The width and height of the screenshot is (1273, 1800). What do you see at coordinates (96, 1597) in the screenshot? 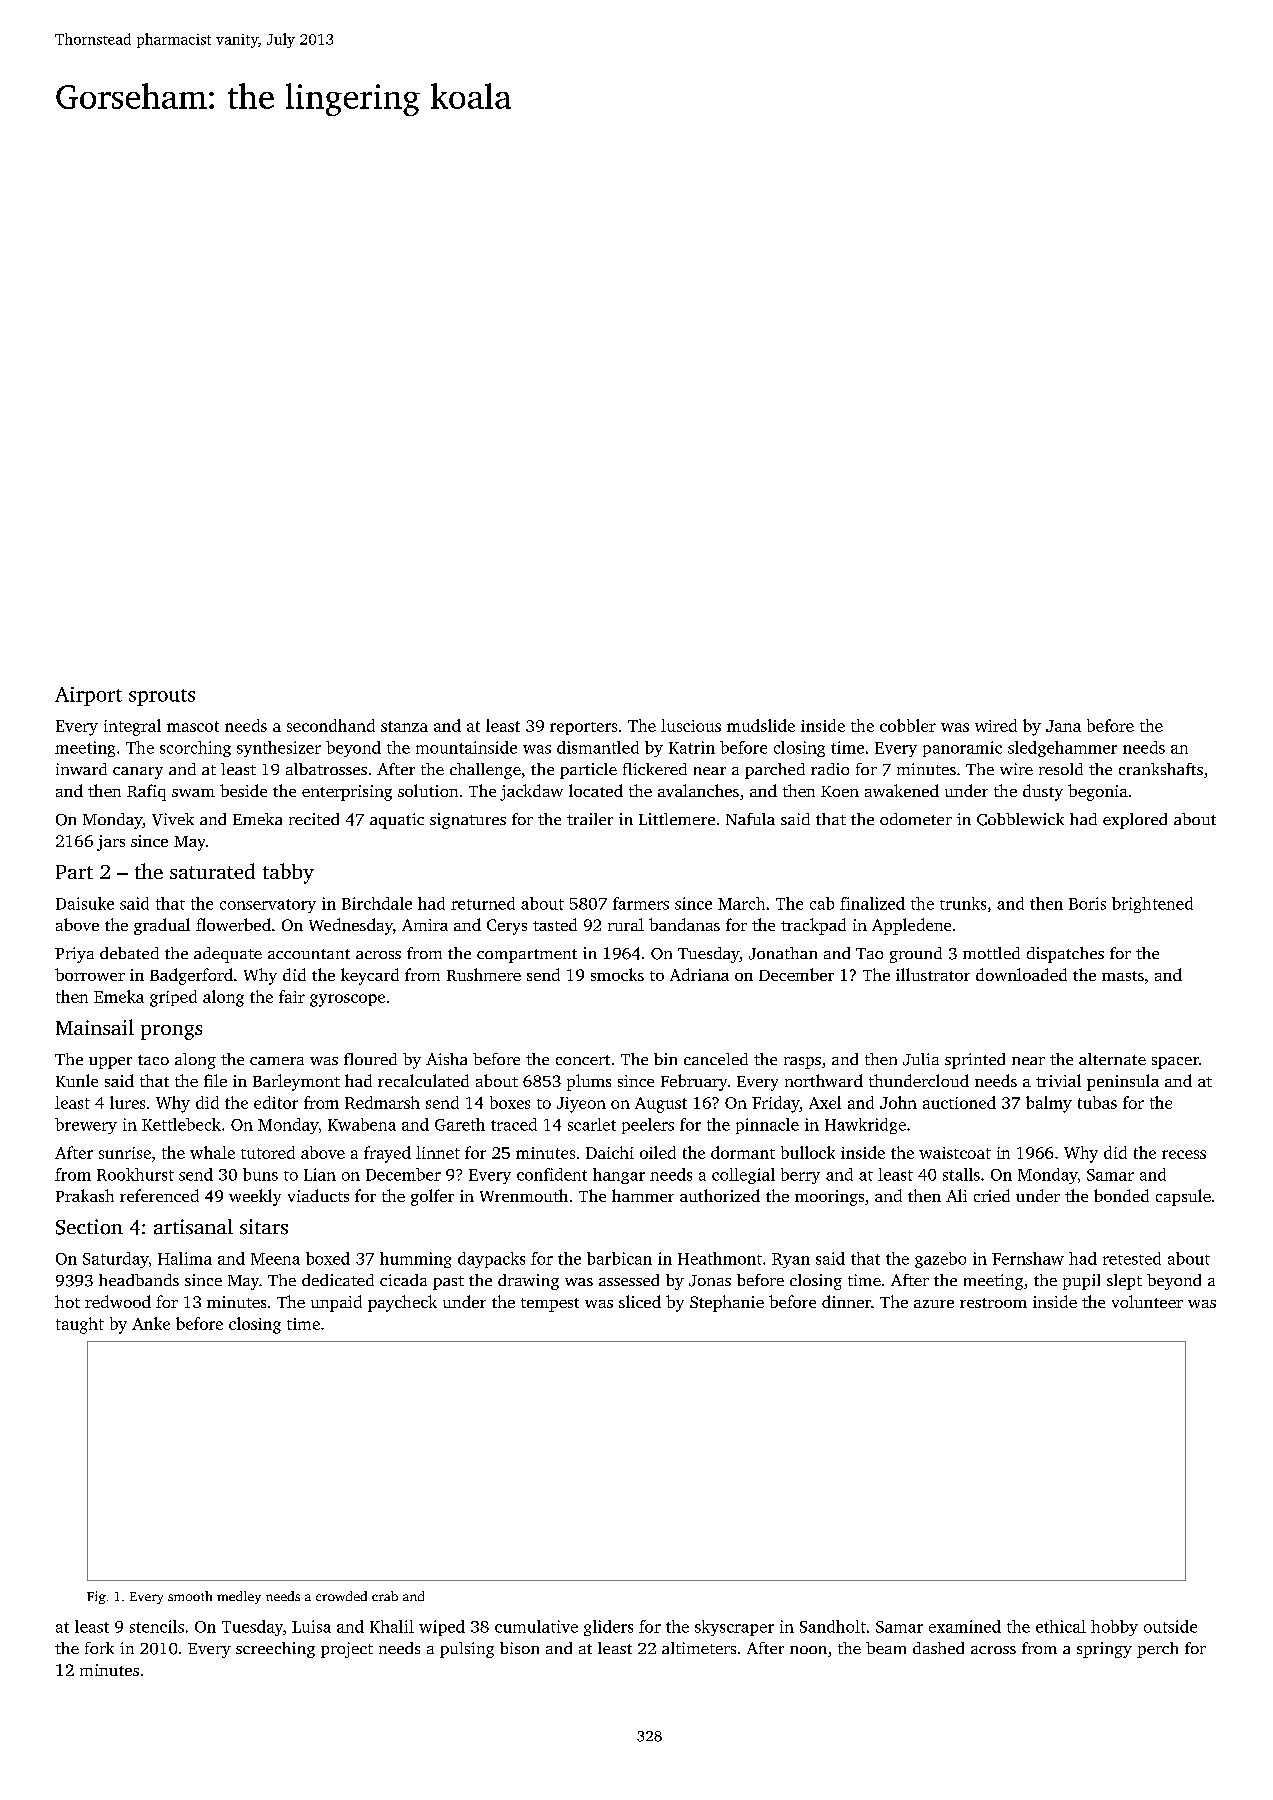
I see `Fig` at bounding box center [96, 1597].
